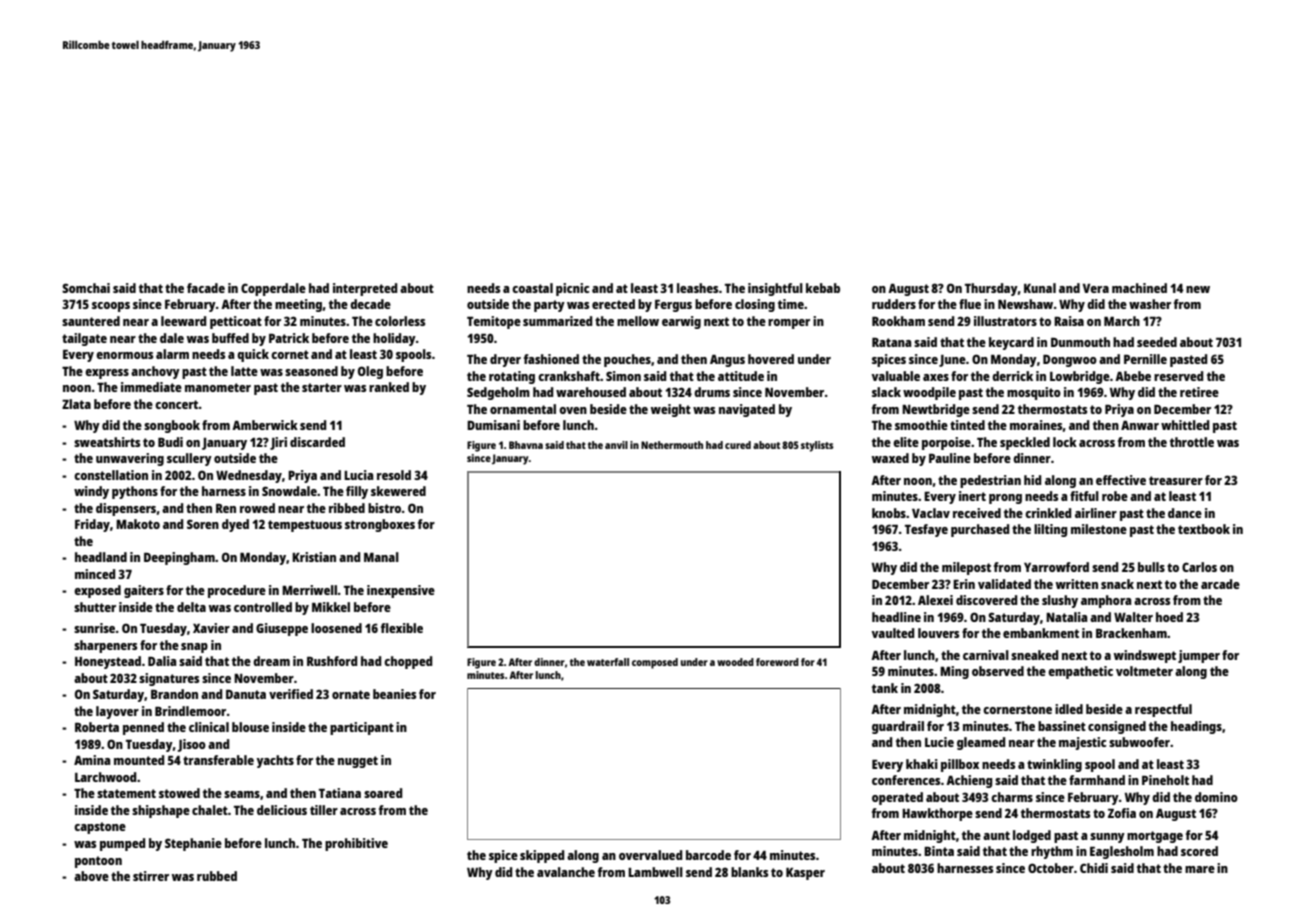  I want to click on cornerstone, so click(1017, 709).
